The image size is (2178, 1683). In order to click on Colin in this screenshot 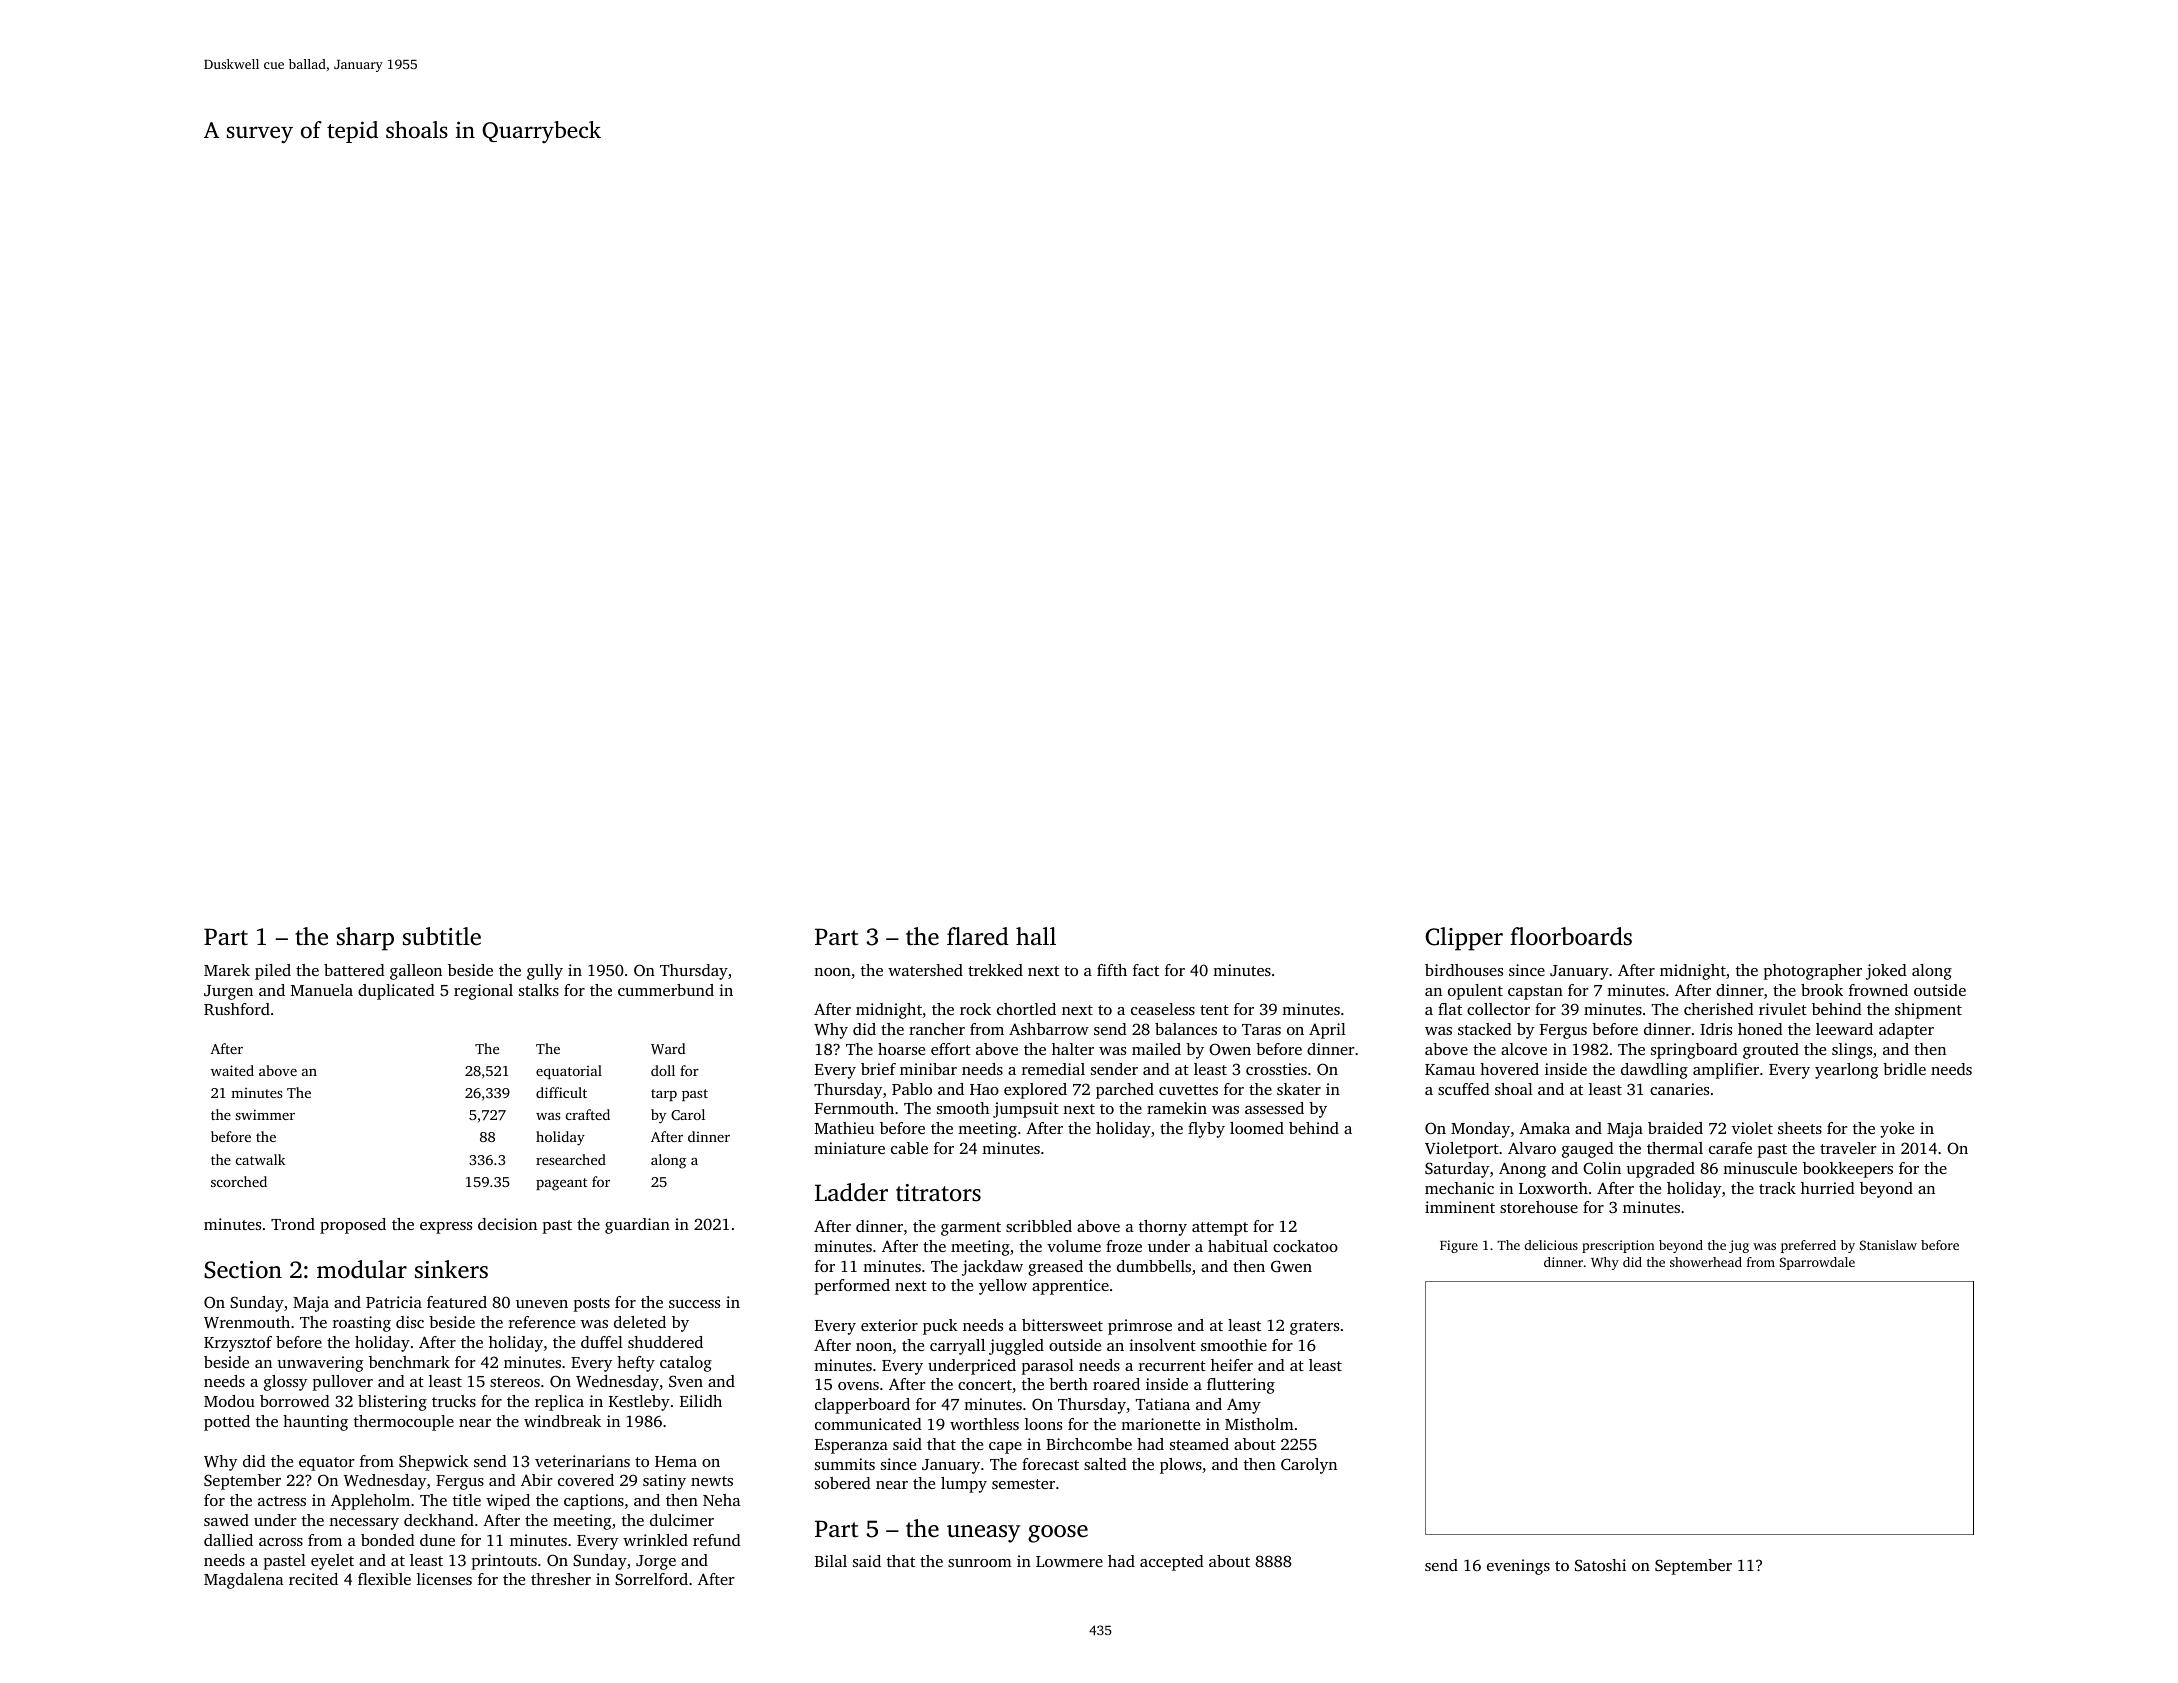, I will do `click(1602, 1168)`.
